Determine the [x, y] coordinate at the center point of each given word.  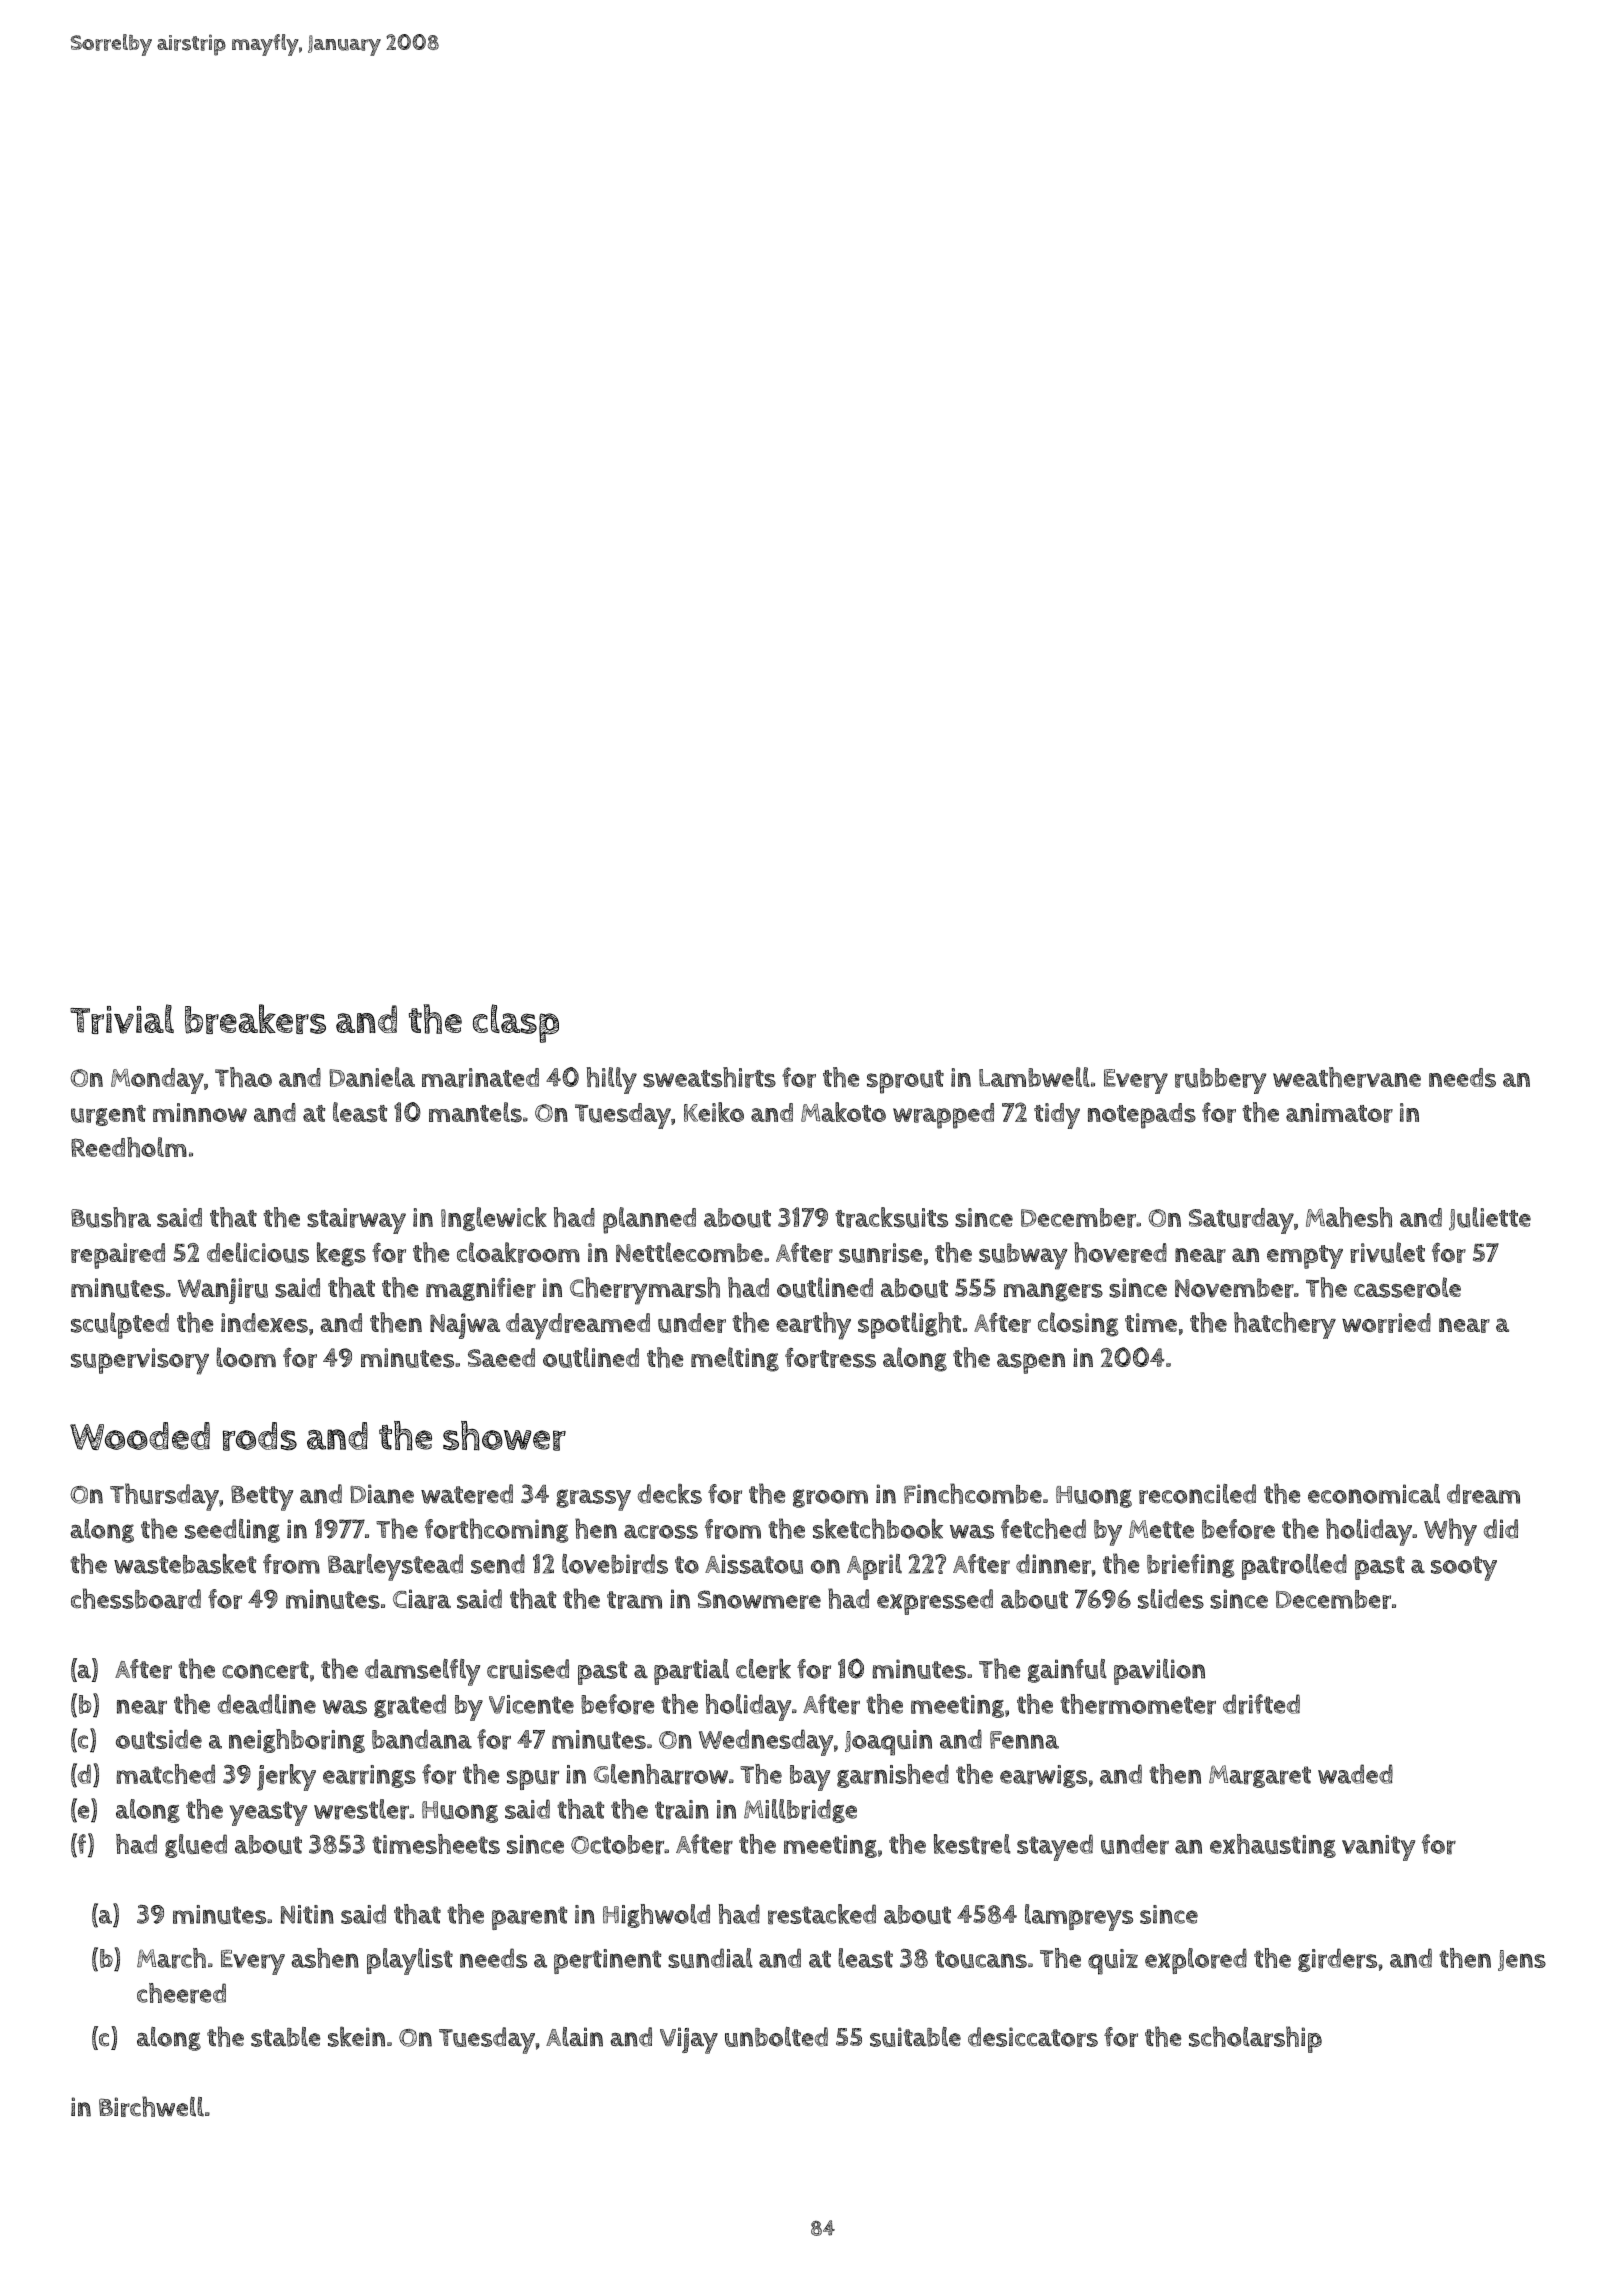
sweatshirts [709, 1077]
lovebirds [615, 1564]
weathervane [1347, 1077]
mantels [475, 1112]
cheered [181, 1993]
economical [1374, 1494]
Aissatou [754, 1564]
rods [260, 1436]
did [1501, 1529]
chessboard [136, 1598]
